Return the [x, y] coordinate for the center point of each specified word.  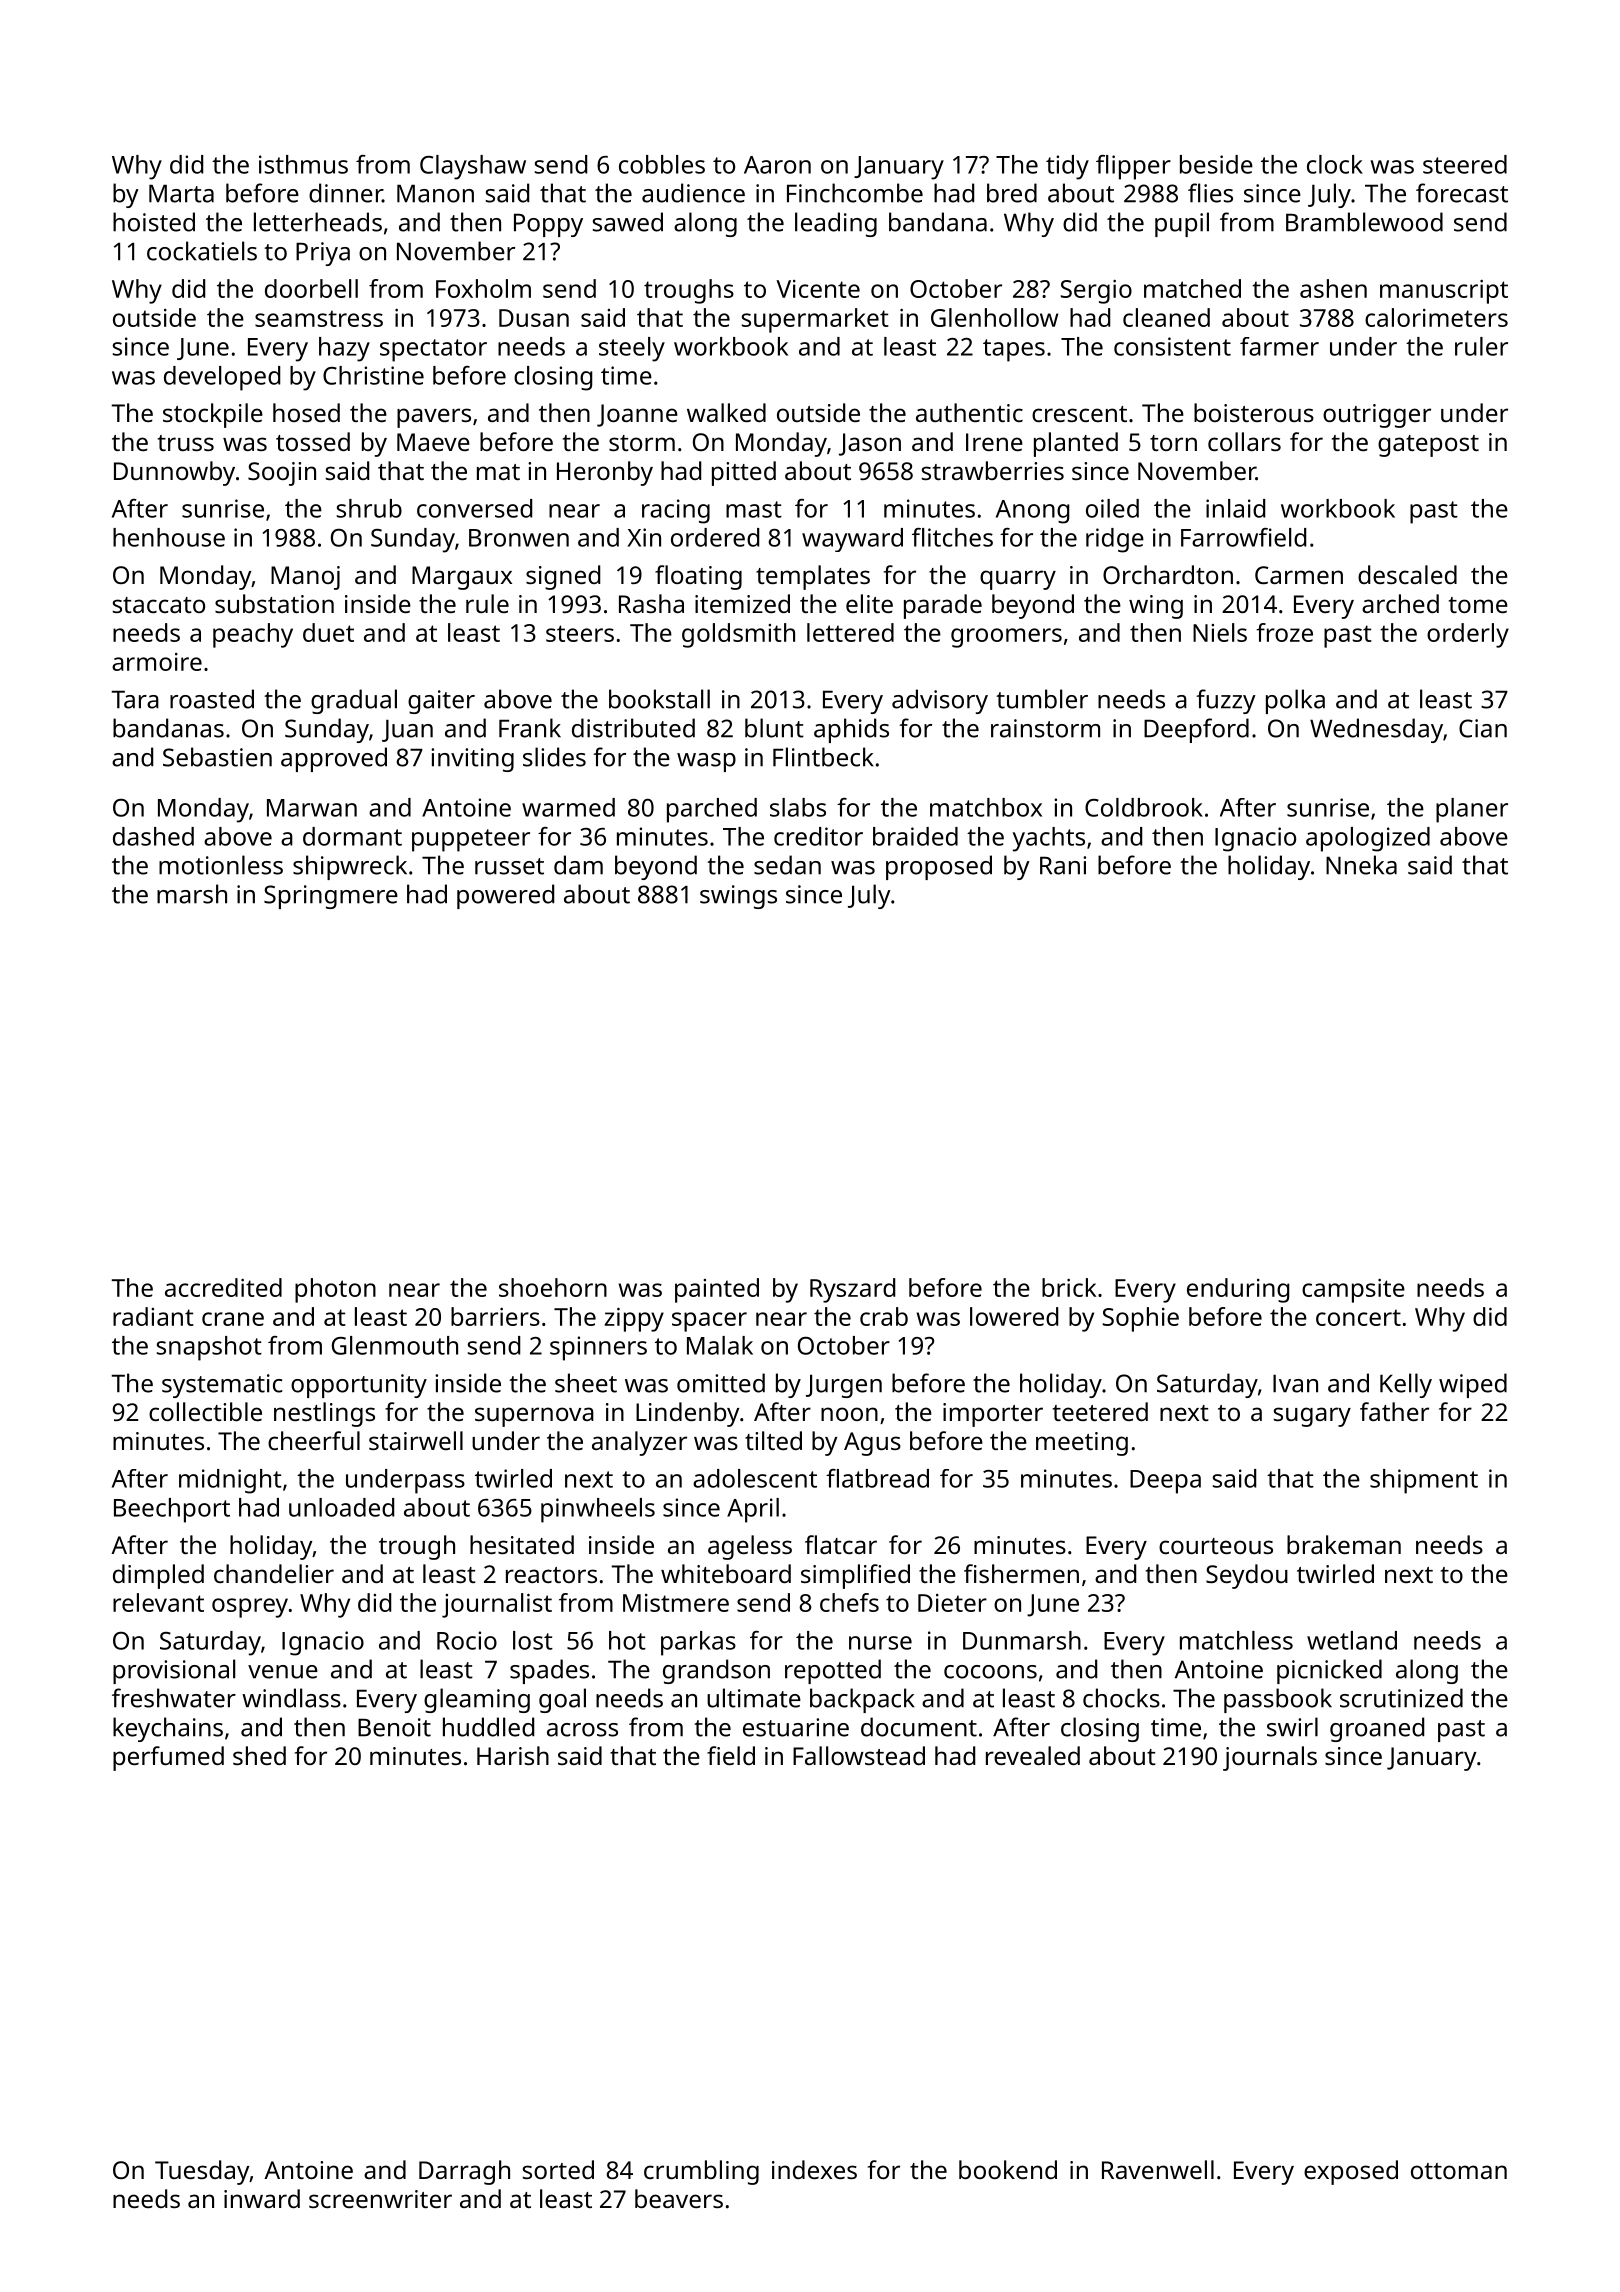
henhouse [169, 537]
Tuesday [202, 2172]
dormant [352, 836]
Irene [994, 442]
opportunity [359, 1386]
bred [1012, 193]
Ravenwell [1158, 2169]
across [582, 1730]
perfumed [168, 1758]
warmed [568, 807]
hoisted [154, 222]
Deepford [1196, 730]
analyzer [639, 1443]
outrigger [1377, 416]
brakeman [1344, 1544]
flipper [1133, 167]
